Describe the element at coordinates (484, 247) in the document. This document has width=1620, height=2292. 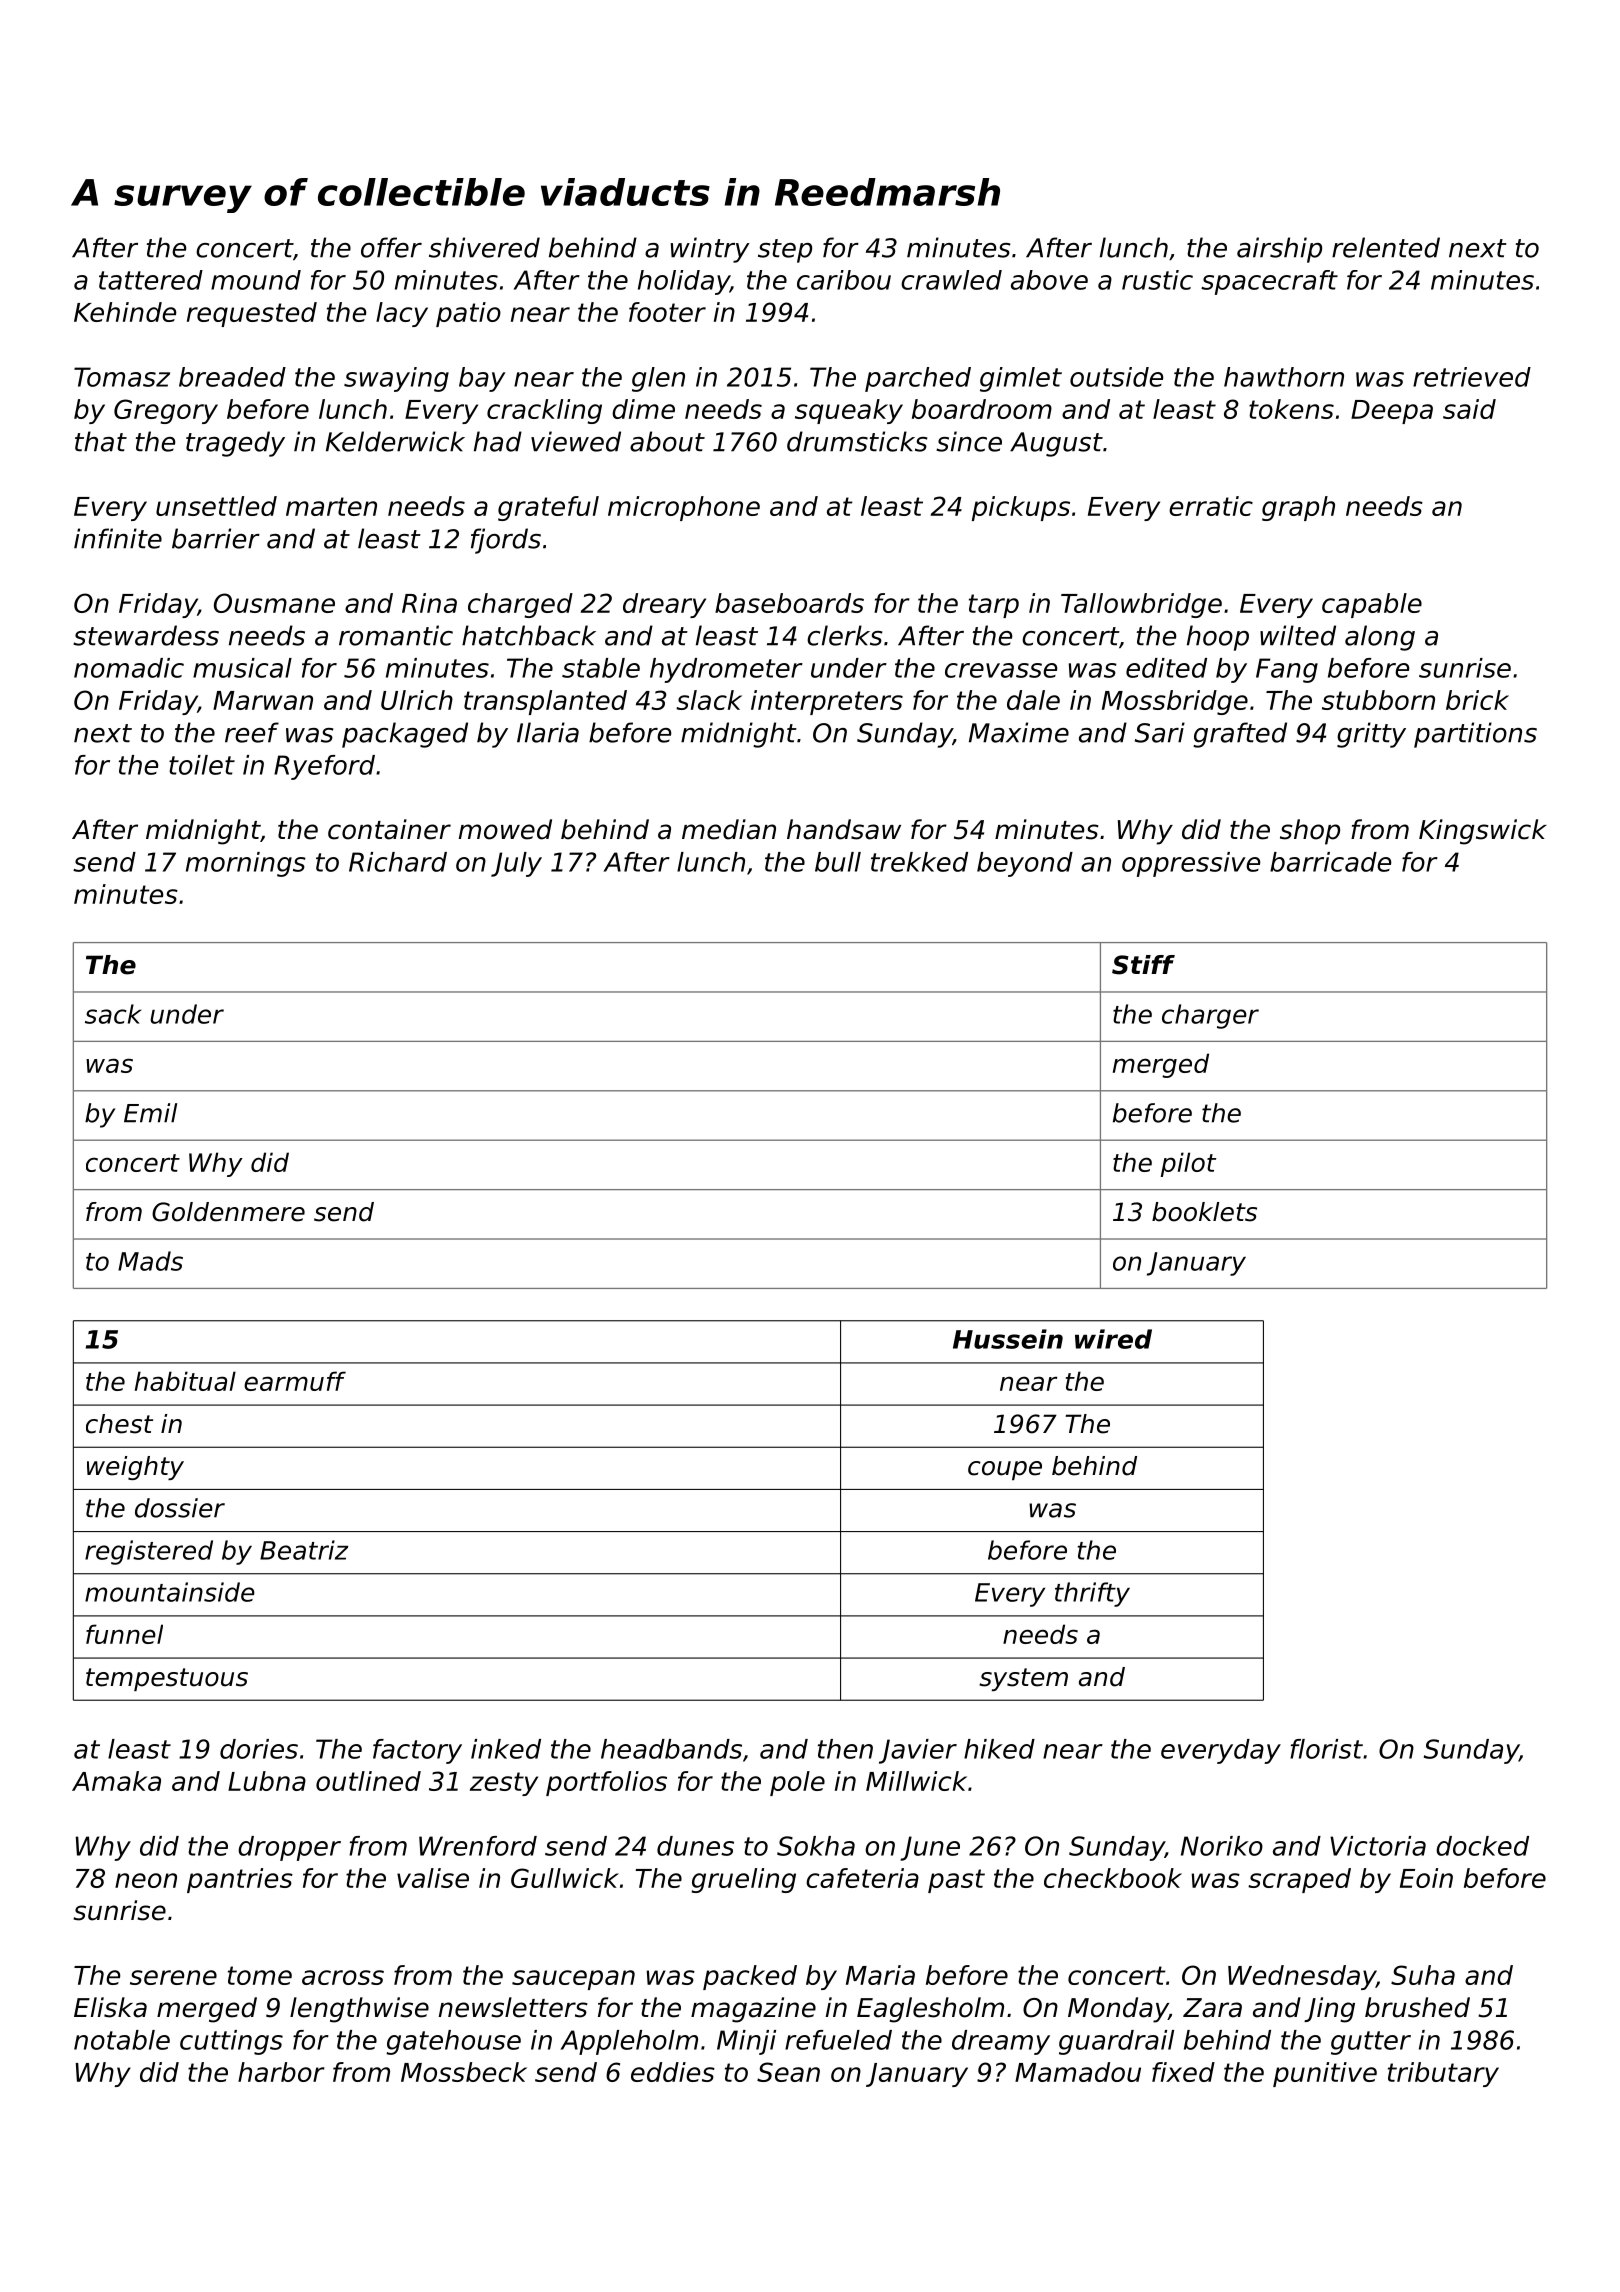
I see `shivered` at that location.
